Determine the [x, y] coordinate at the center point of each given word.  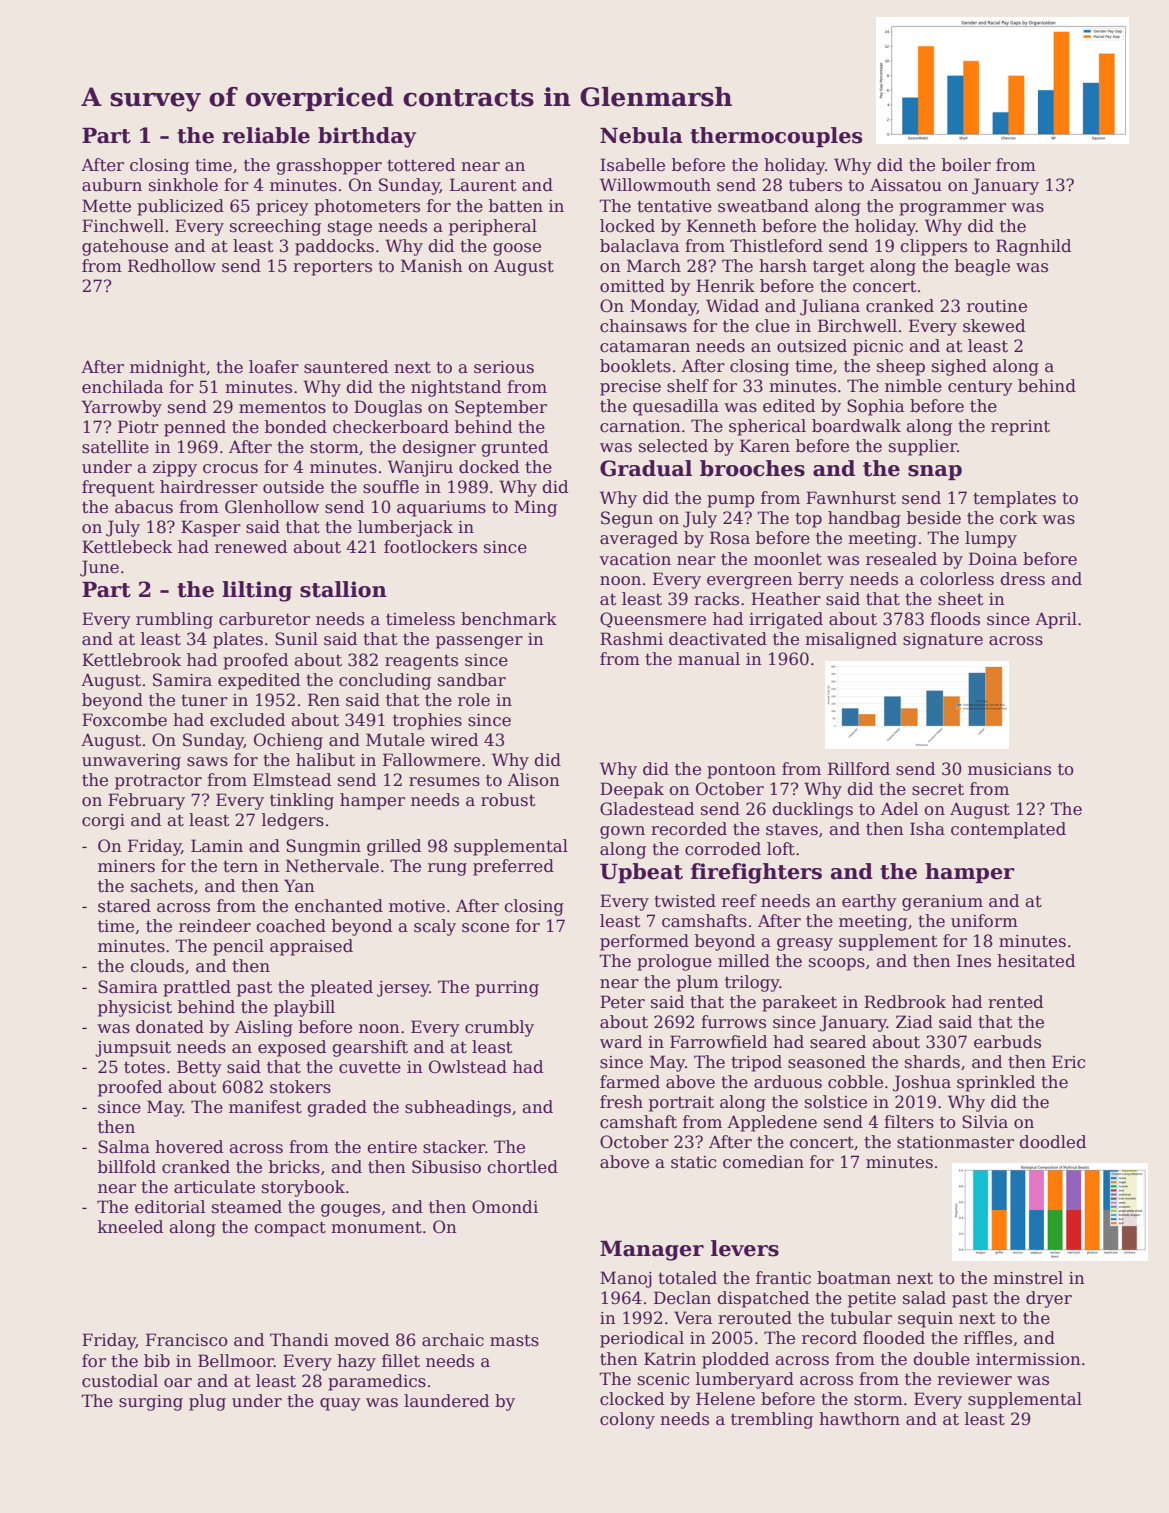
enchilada [122, 387]
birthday [367, 137]
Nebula [641, 135]
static [693, 1162]
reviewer [974, 1379]
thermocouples [776, 137]
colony [627, 1420]
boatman [854, 1278]
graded [337, 1108]
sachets [162, 886]
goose [517, 249]
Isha [927, 829]
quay [340, 1404]
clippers [933, 247]
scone [485, 928]
